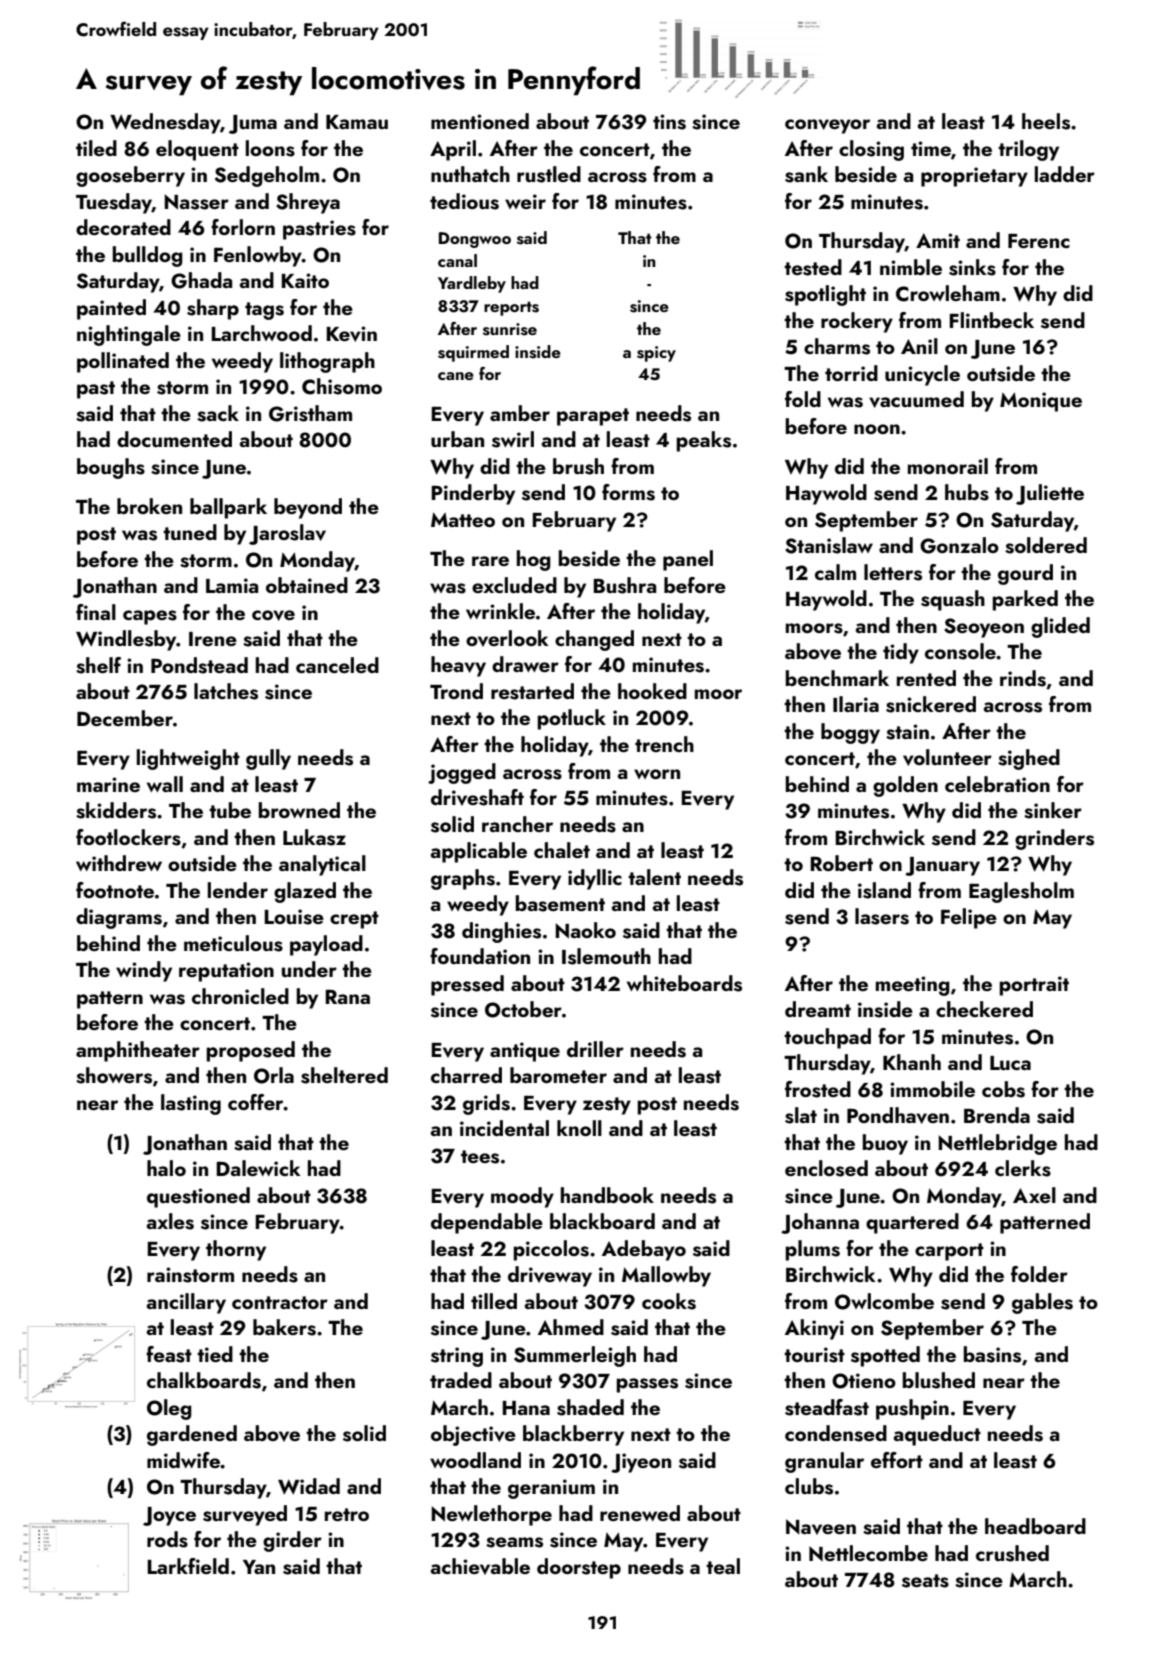  I want to click on Pondstead, so click(199, 665).
